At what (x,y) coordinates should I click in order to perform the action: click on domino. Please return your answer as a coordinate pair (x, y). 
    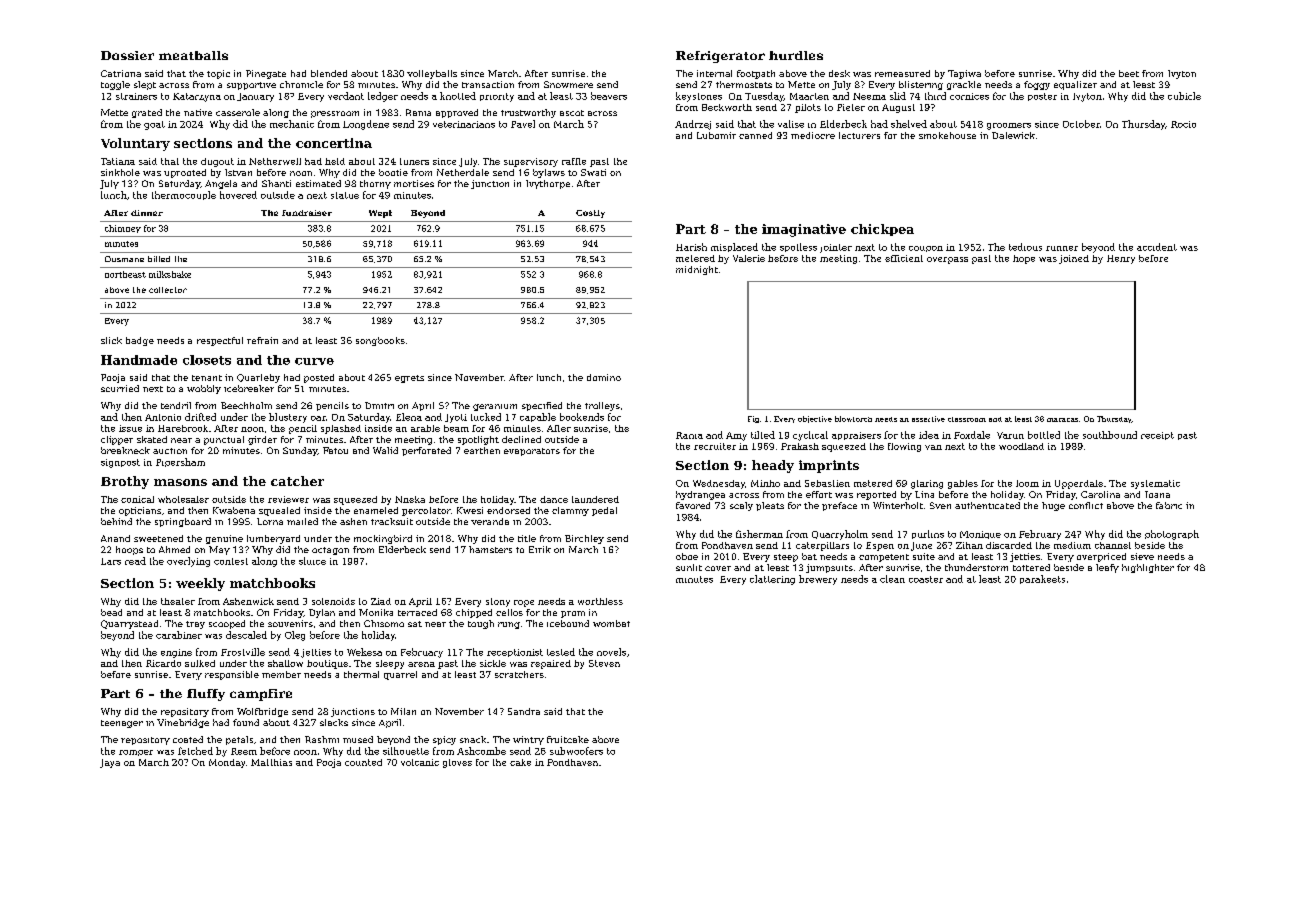
    Looking at the image, I should click on (604, 377).
